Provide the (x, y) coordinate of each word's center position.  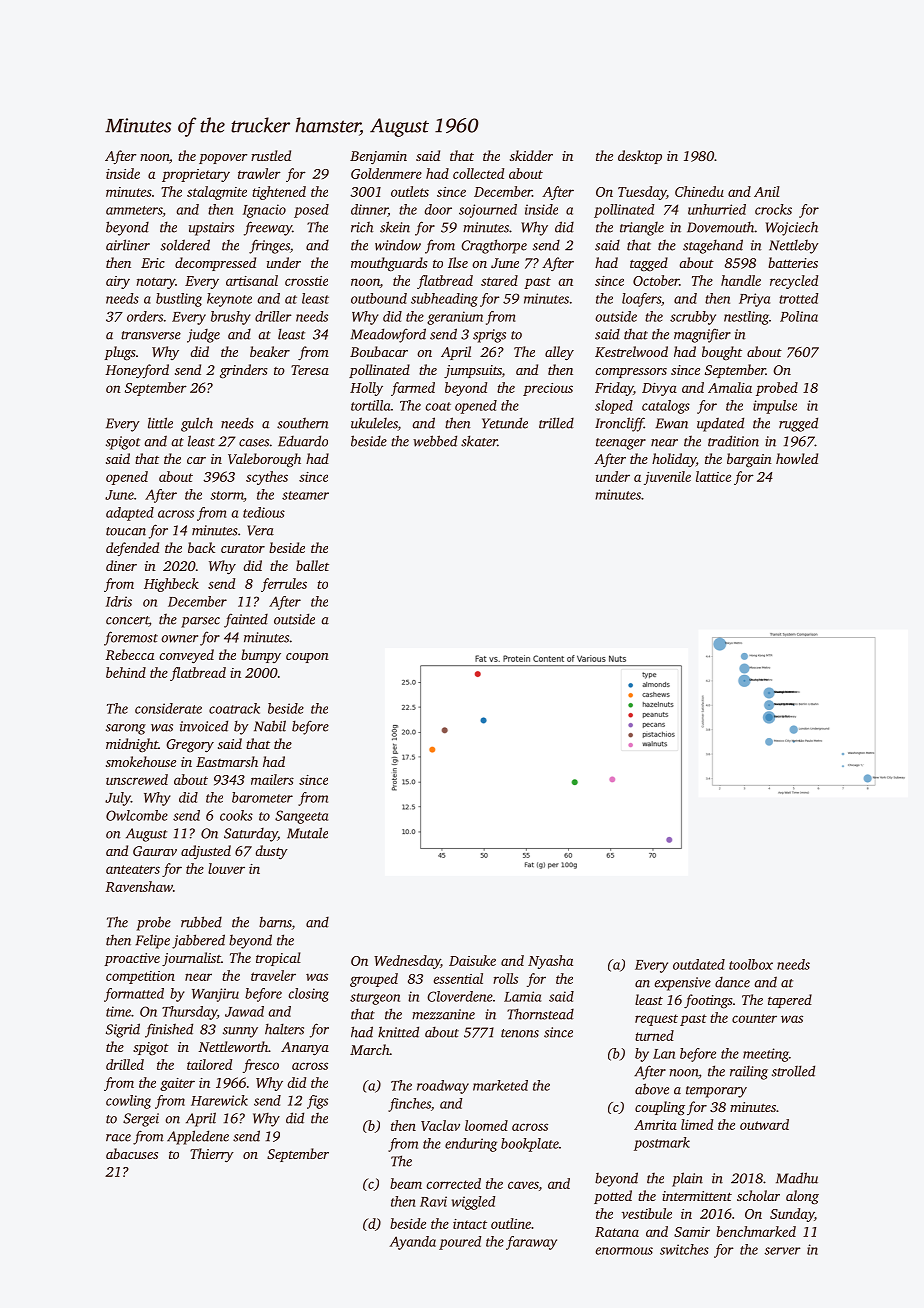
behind (126, 672)
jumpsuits (473, 371)
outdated (699, 964)
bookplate (530, 1145)
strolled (793, 1071)
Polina (799, 316)
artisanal (252, 280)
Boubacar (379, 351)
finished (169, 1030)
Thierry (212, 1155)
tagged (649, 264)
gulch (197, 424)
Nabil (270, 726)
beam (406, 1183)
